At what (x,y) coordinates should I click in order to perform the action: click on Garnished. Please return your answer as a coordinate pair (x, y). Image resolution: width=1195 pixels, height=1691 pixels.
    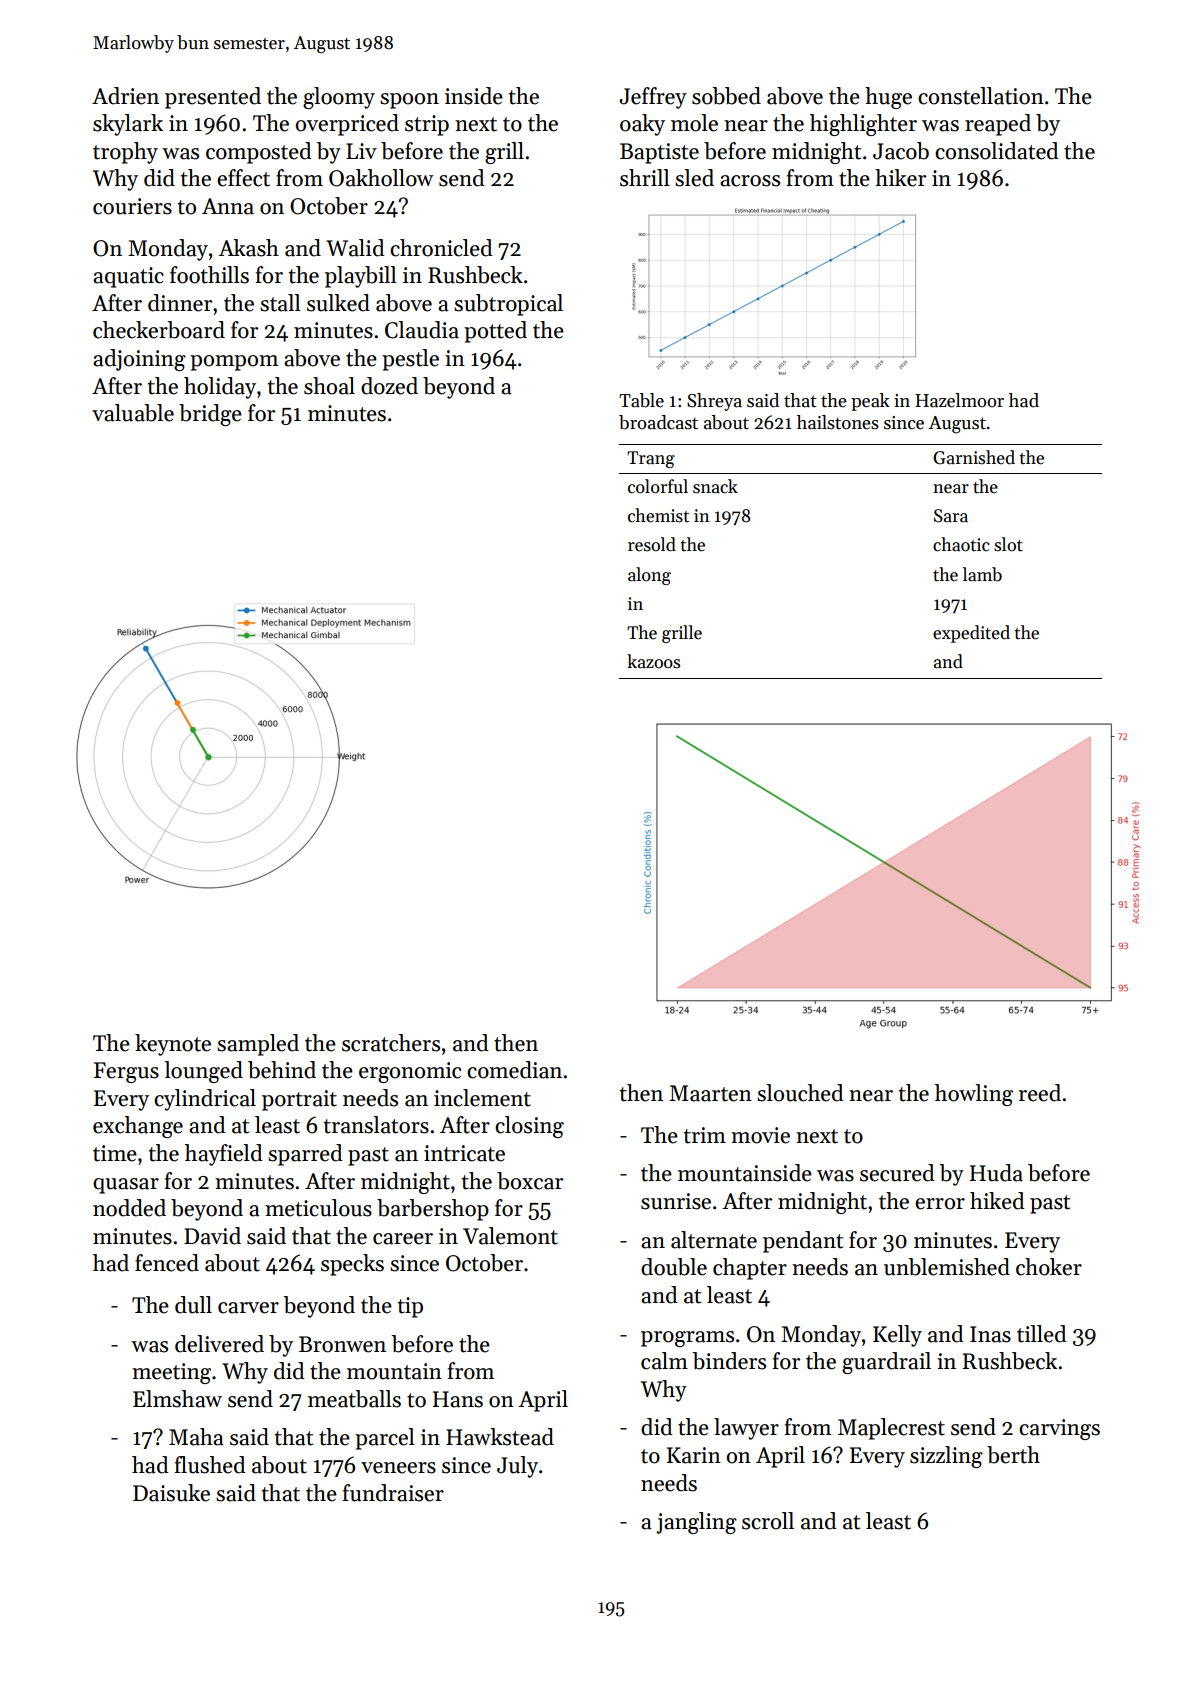
    Looking at the image, I should click on (974, 457).
